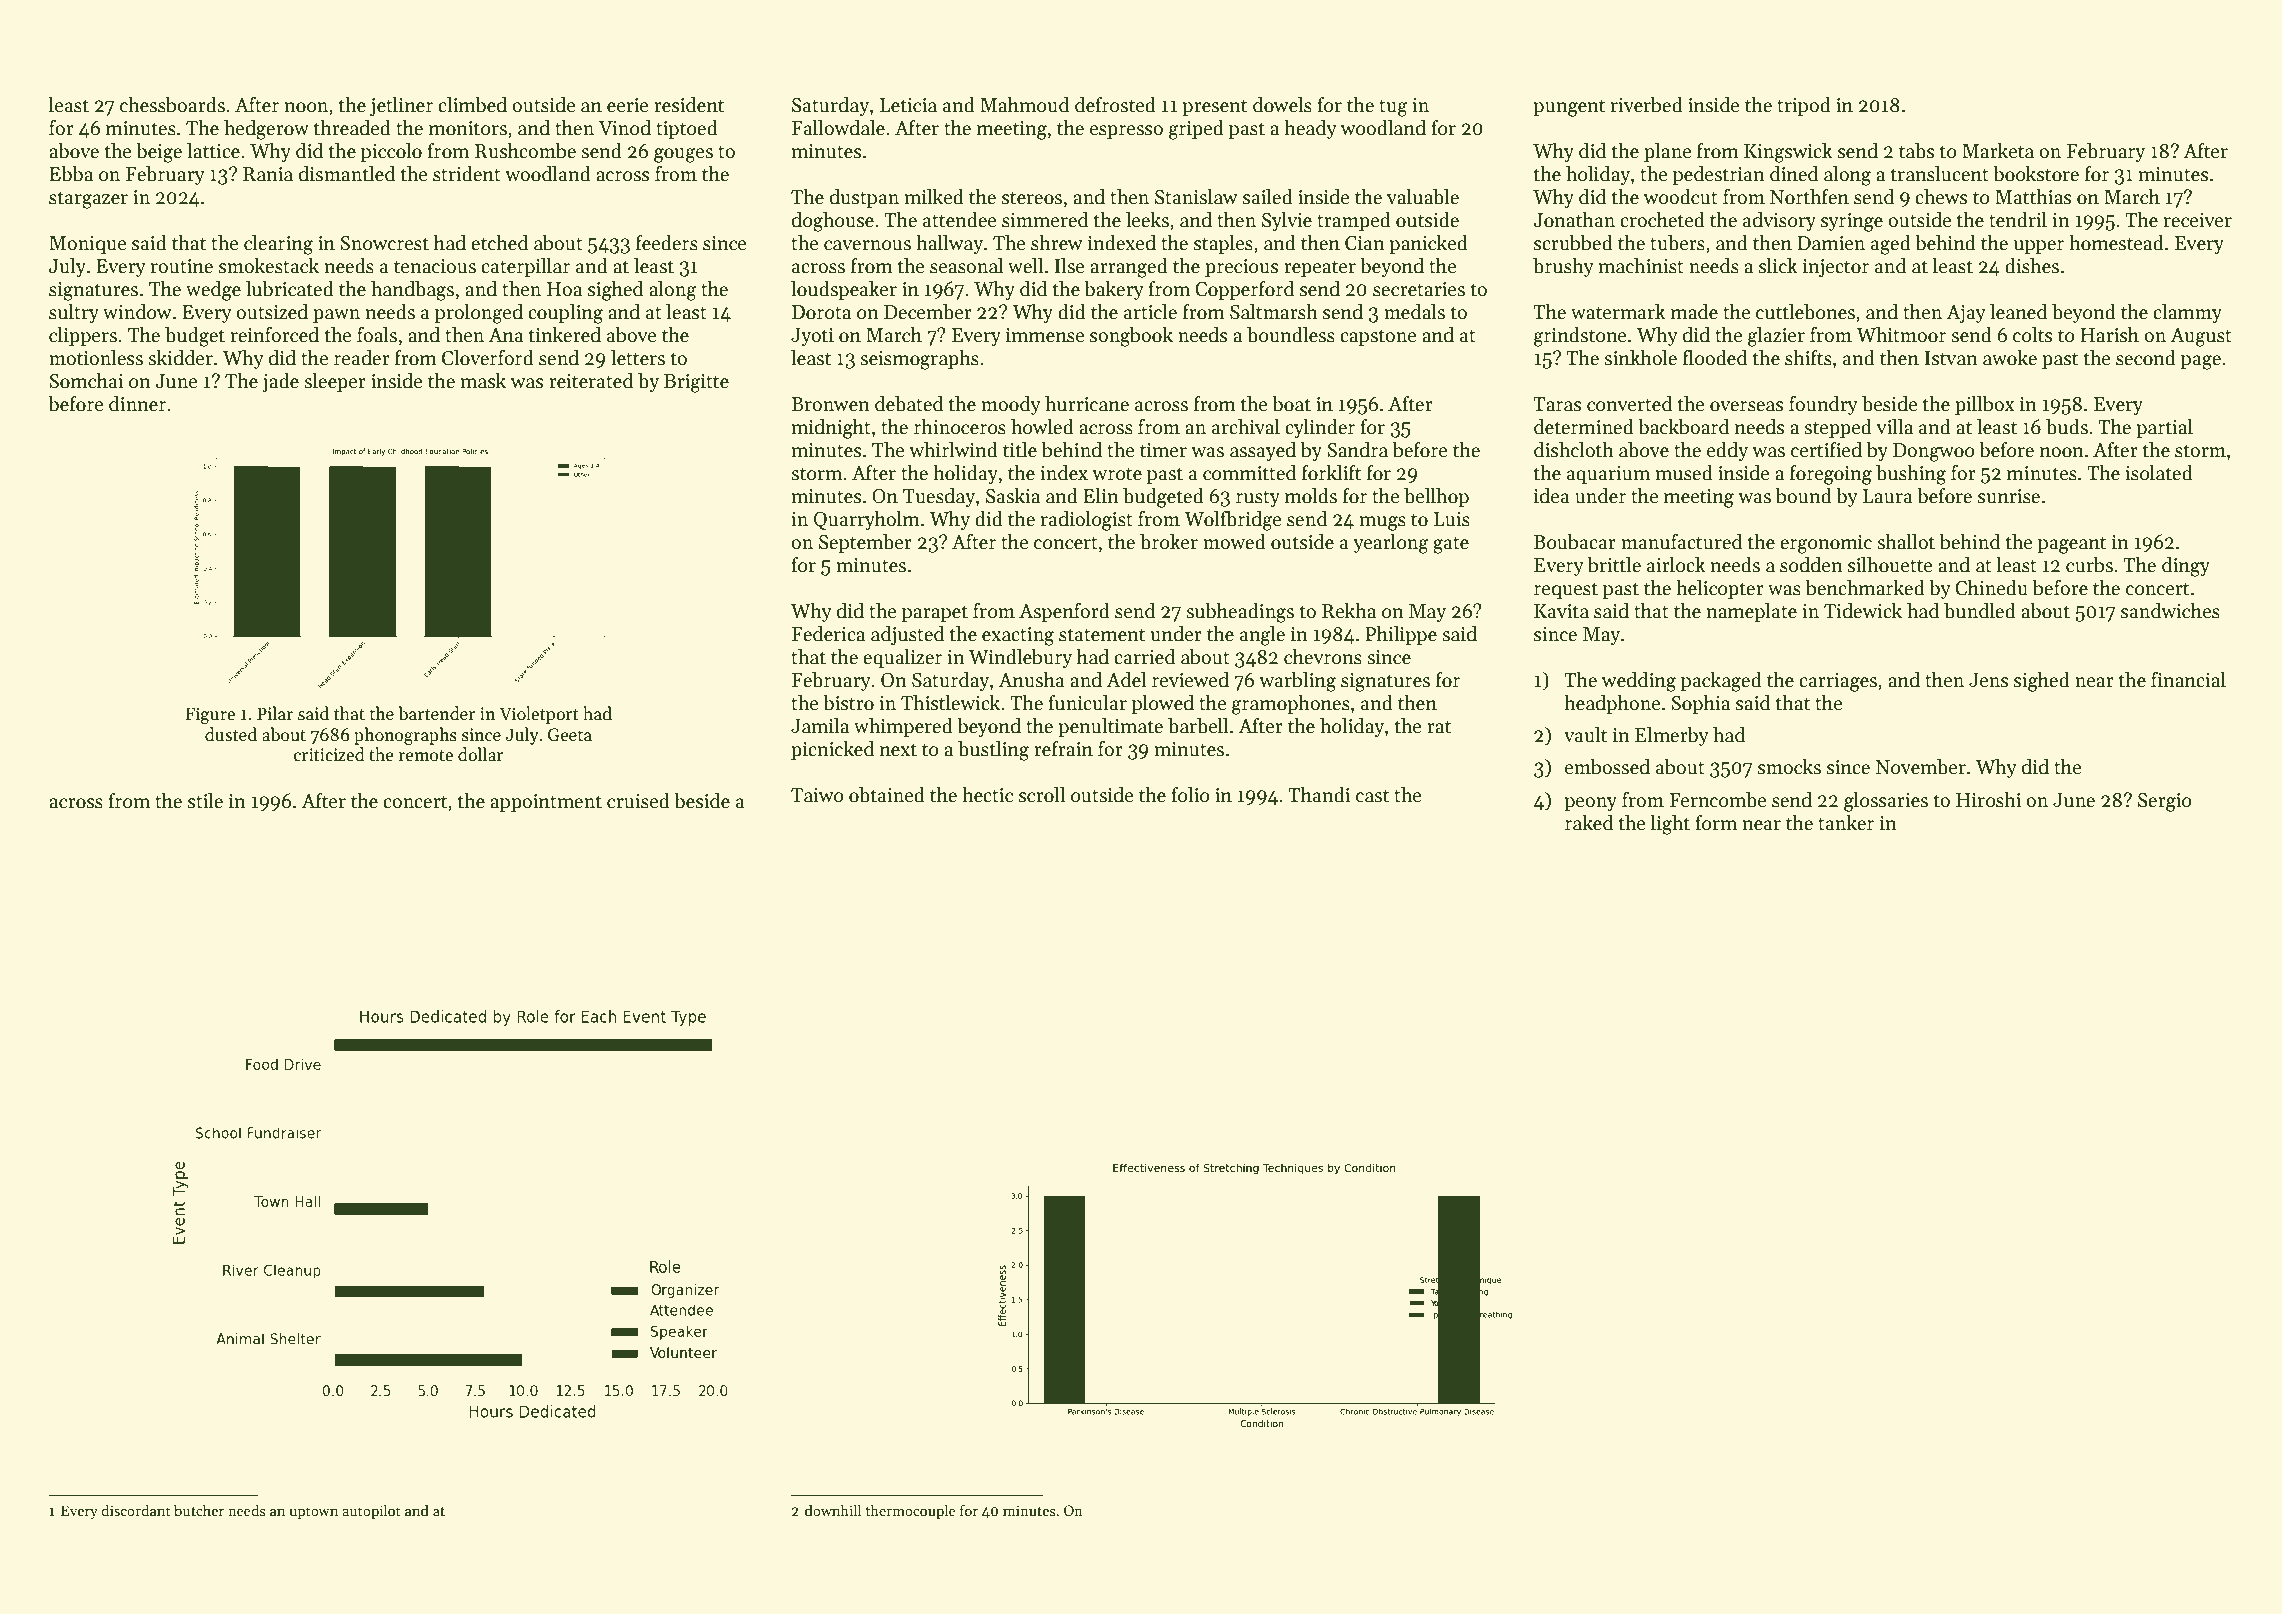 The image size is (2282, 1614). What do you see at coordinates (1042, 795) in the page?
I see `scroll` at bounding box center [1042, 795].
